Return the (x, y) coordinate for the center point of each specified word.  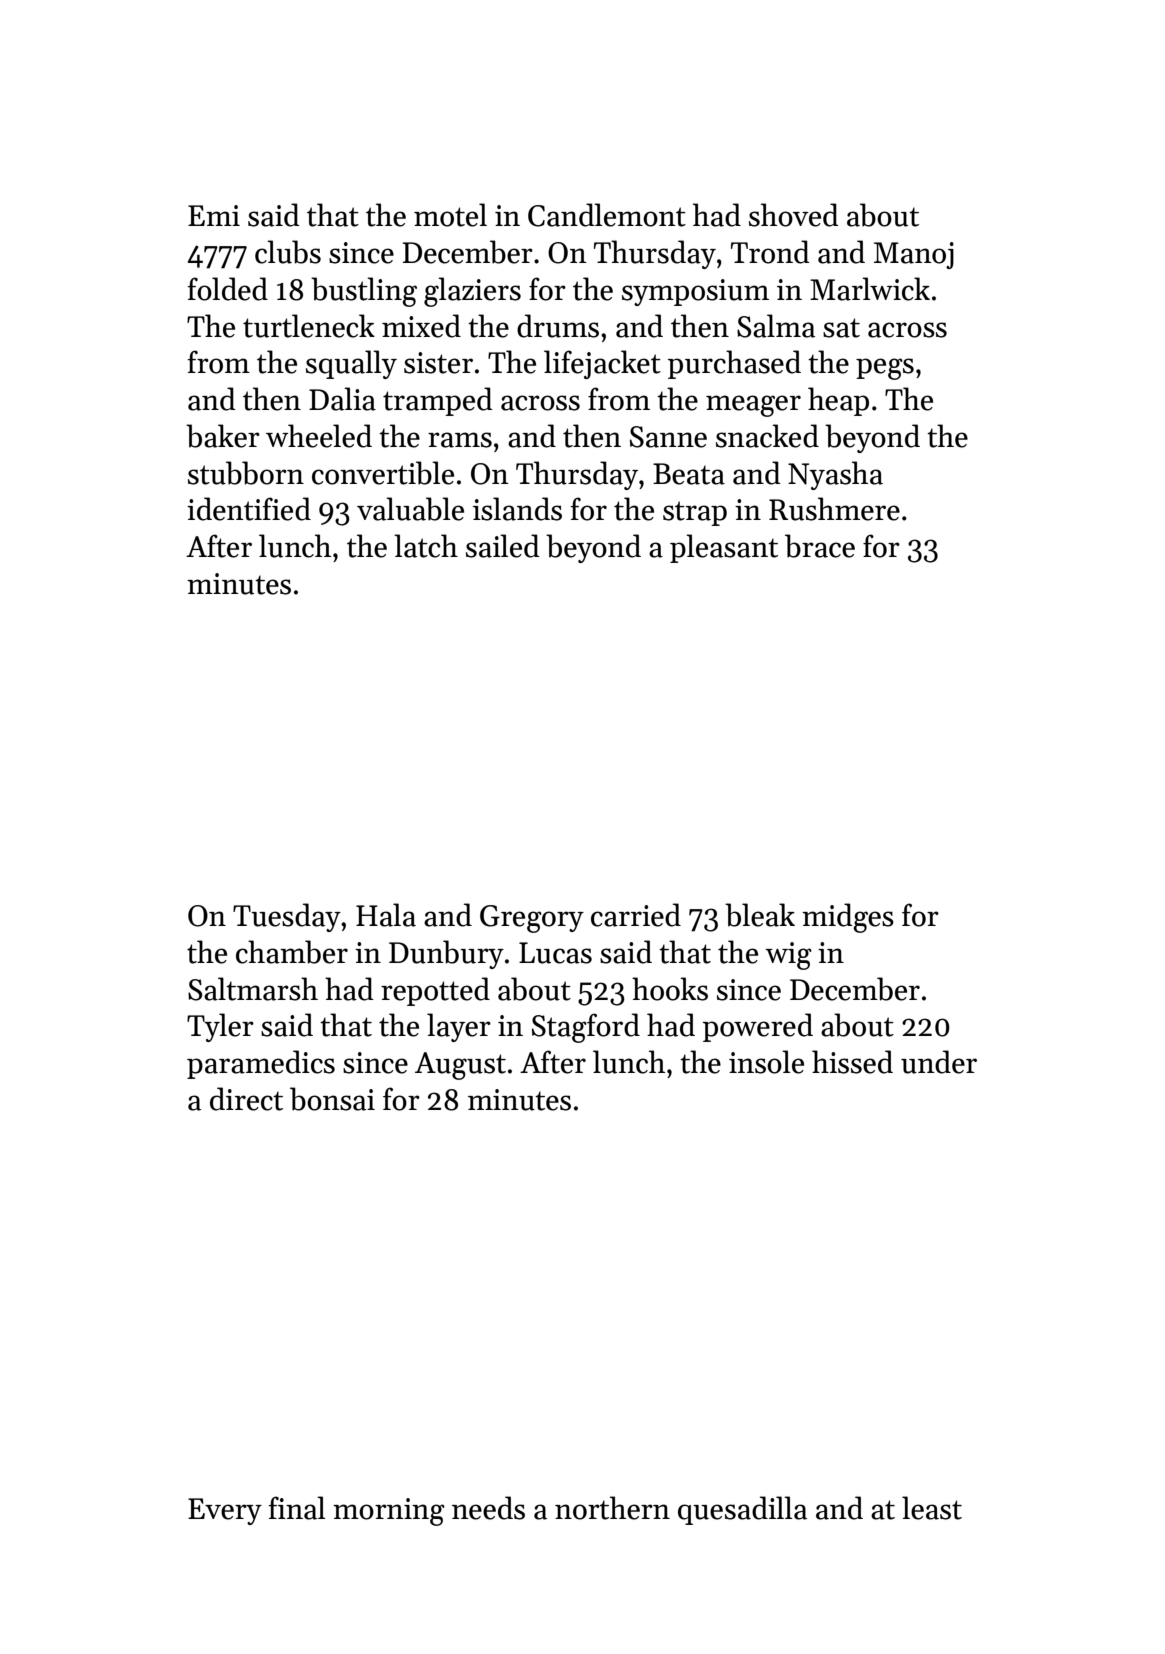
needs (488, 1508)
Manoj (914, 255)
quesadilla (742, 1510)
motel (450, 215)
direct (246, 1099)
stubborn (246, 473)
